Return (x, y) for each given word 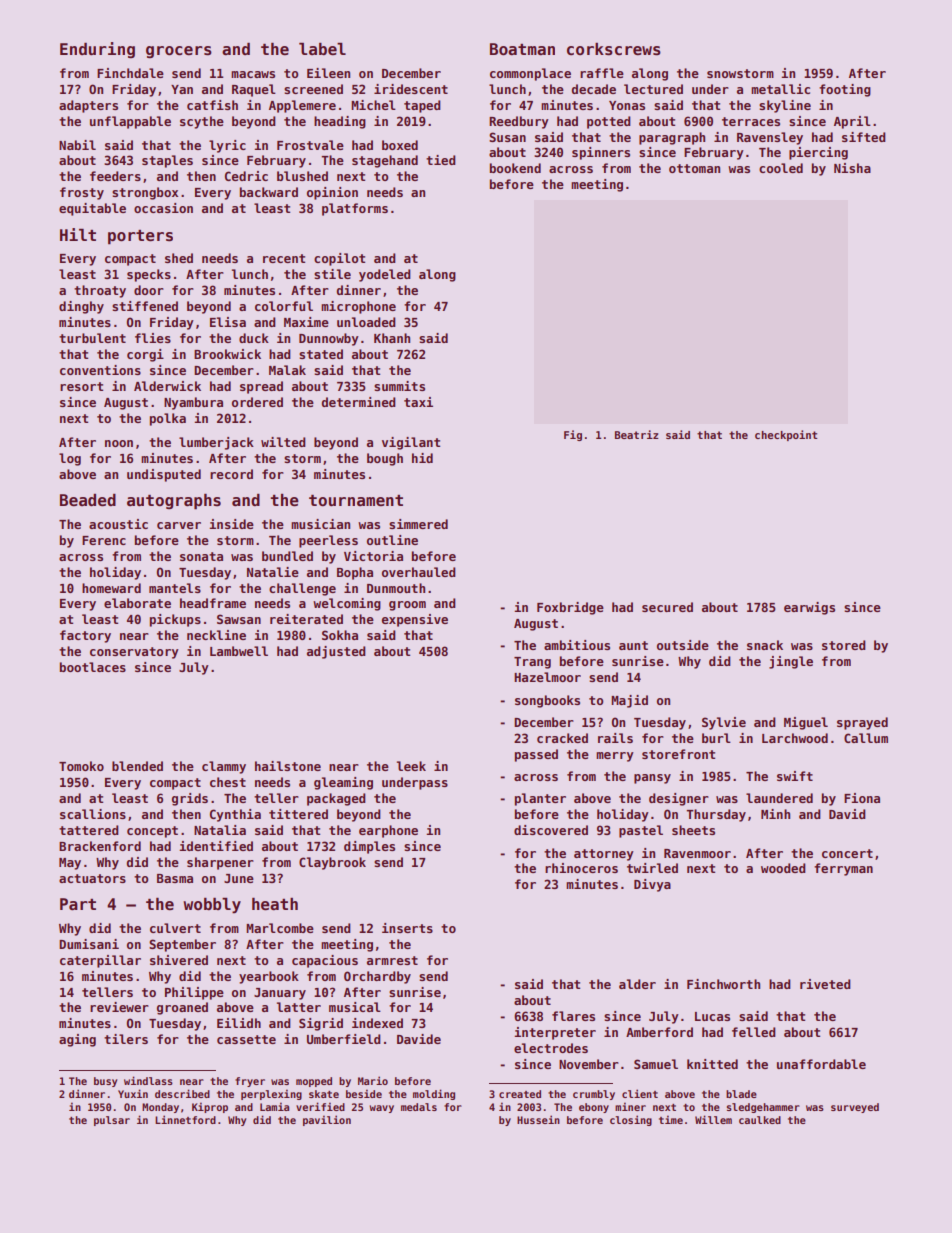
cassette (246, 1039)
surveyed (855, 1108)
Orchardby (377, 977)
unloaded (366, 322)
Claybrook (332, 863)
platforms (355, 209)
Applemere (302, 106)
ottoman (694, 168)
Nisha (852, 168)
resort (81, 386)
